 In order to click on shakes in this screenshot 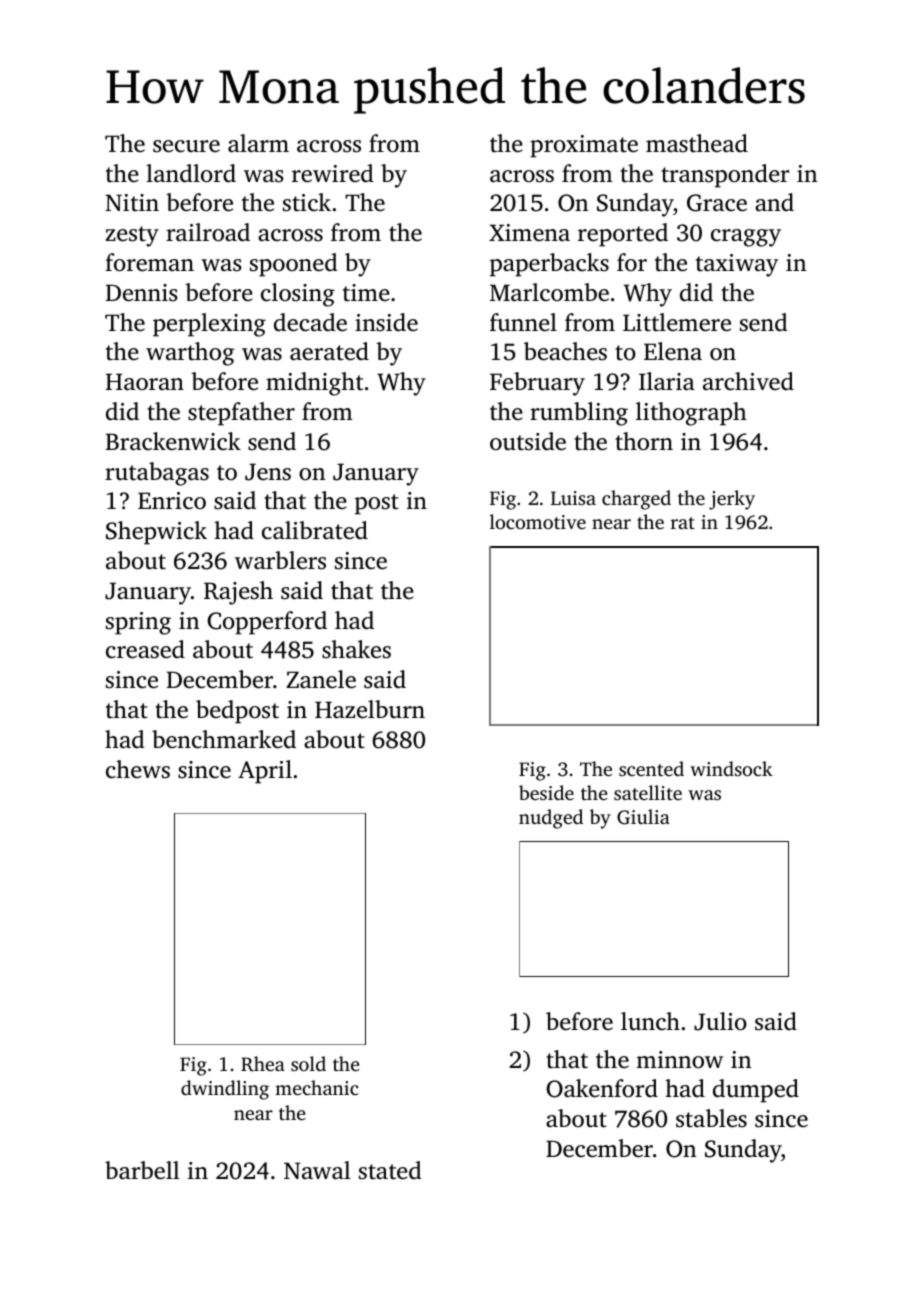, I will do `click(356, 649)`.
